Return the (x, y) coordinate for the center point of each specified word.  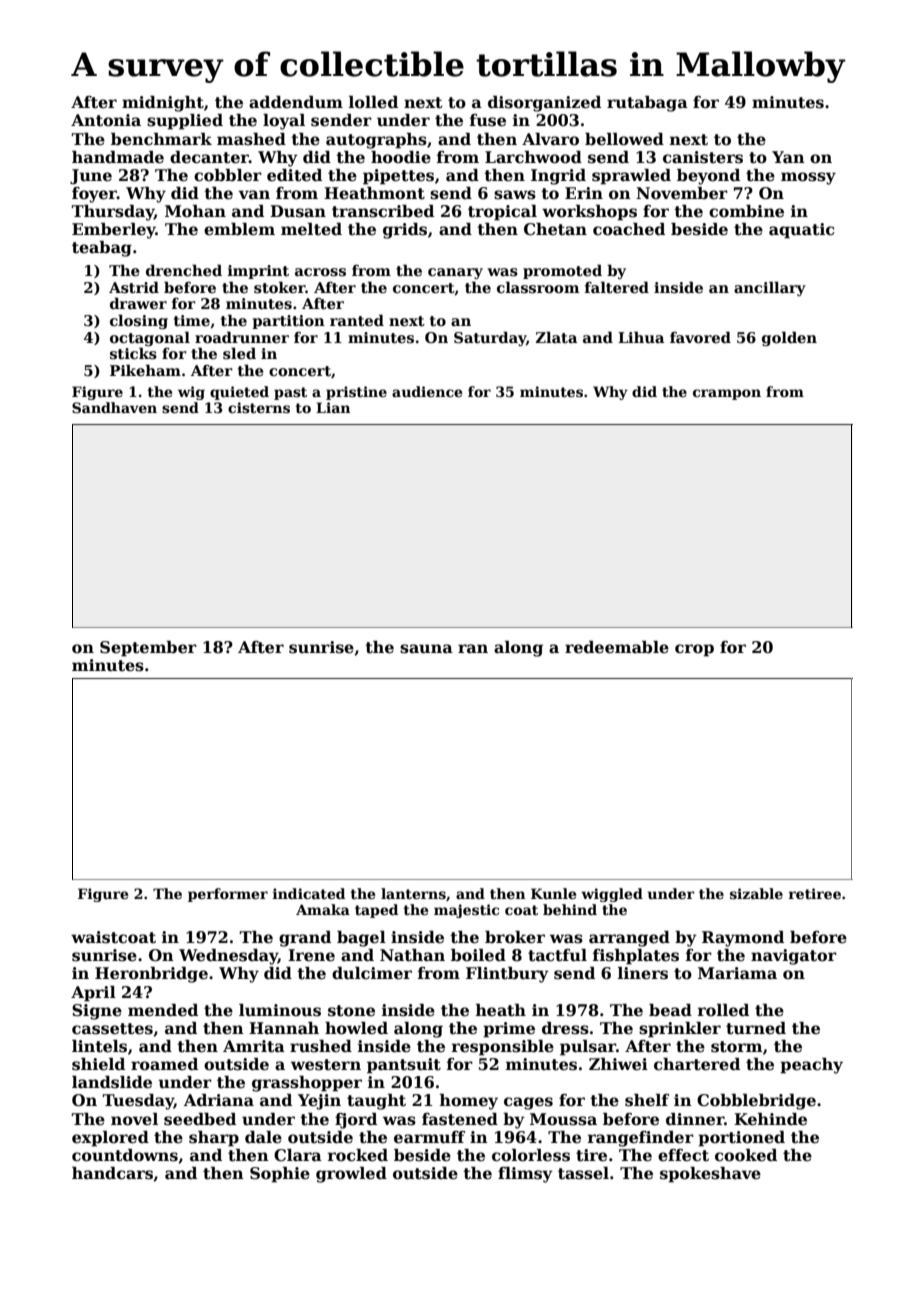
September (148, 649)
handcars (112, 1173)
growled (351, 1175)
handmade (118, 157)
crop (694, 650)
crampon (727, 394)
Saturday (490, 338)
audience (427, 391)
